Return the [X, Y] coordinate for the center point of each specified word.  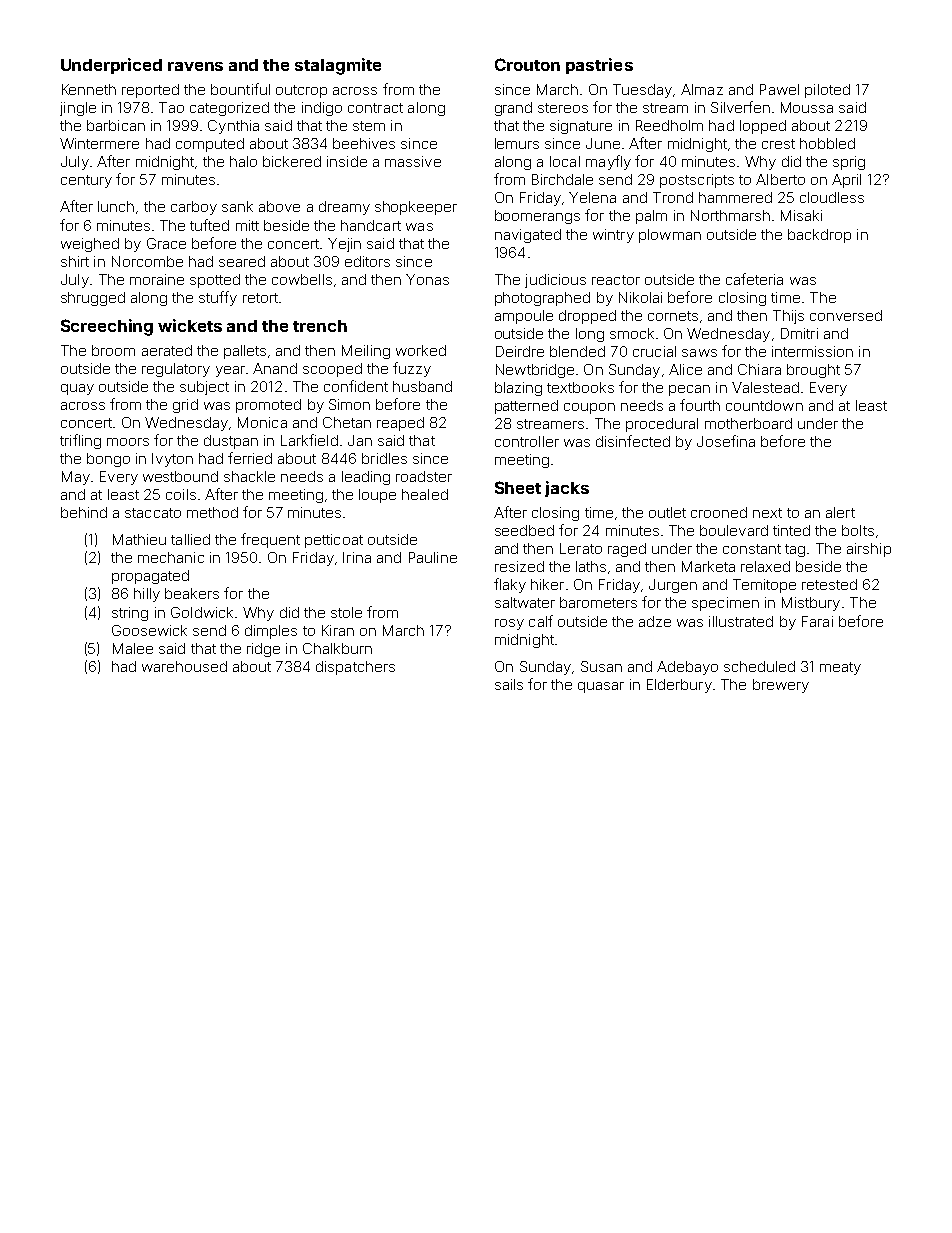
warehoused [184, 666]
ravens [195, 66]
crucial [654, 351]
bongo [108, 460]
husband [422, 386]
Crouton [527, 64]
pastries [599, 66]
